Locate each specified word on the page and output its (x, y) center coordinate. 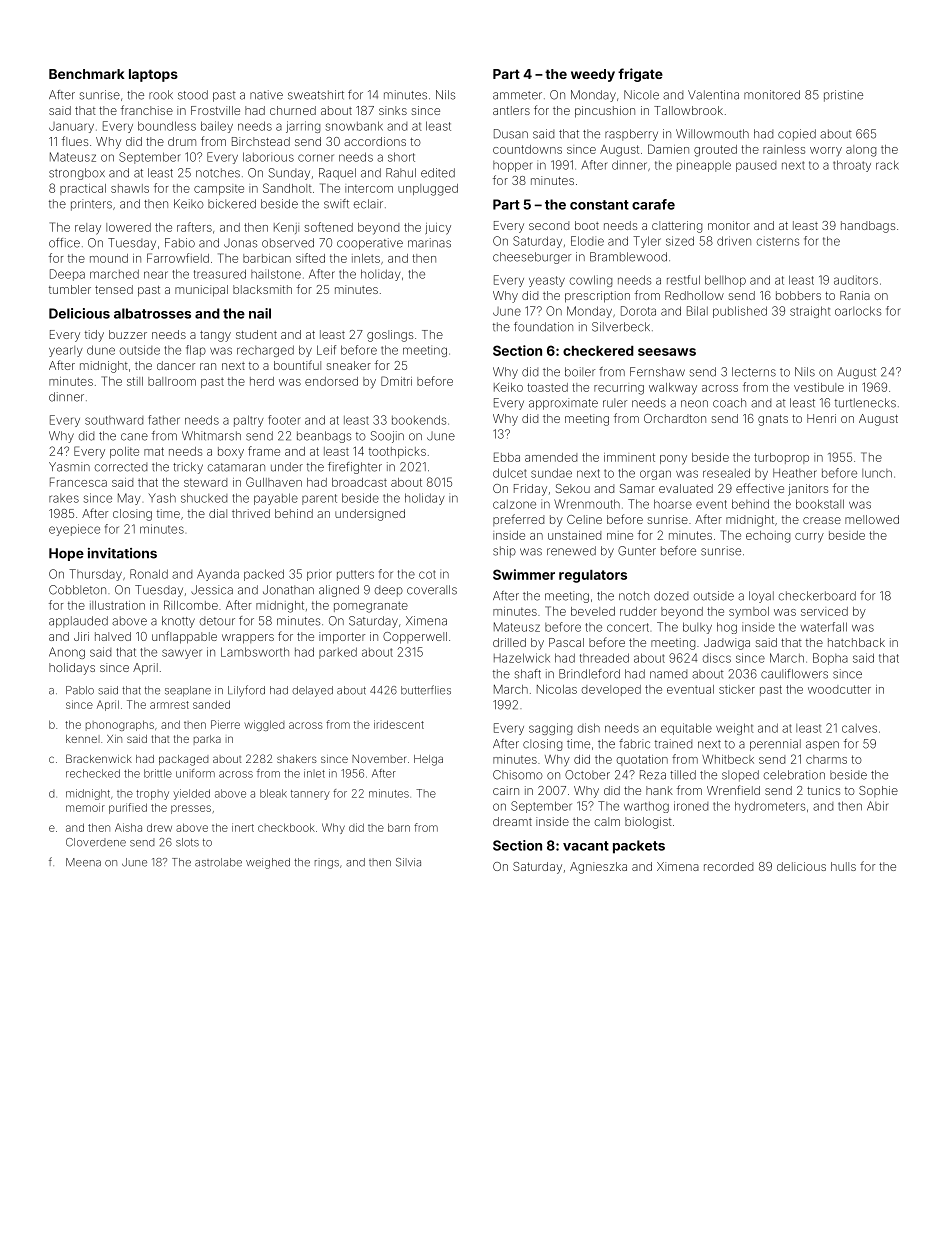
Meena (83, 862)
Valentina (713, 95)
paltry (249, 421)
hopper (513, 166)
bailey (217, 127)
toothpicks (397, 452)
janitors (808, 490)
